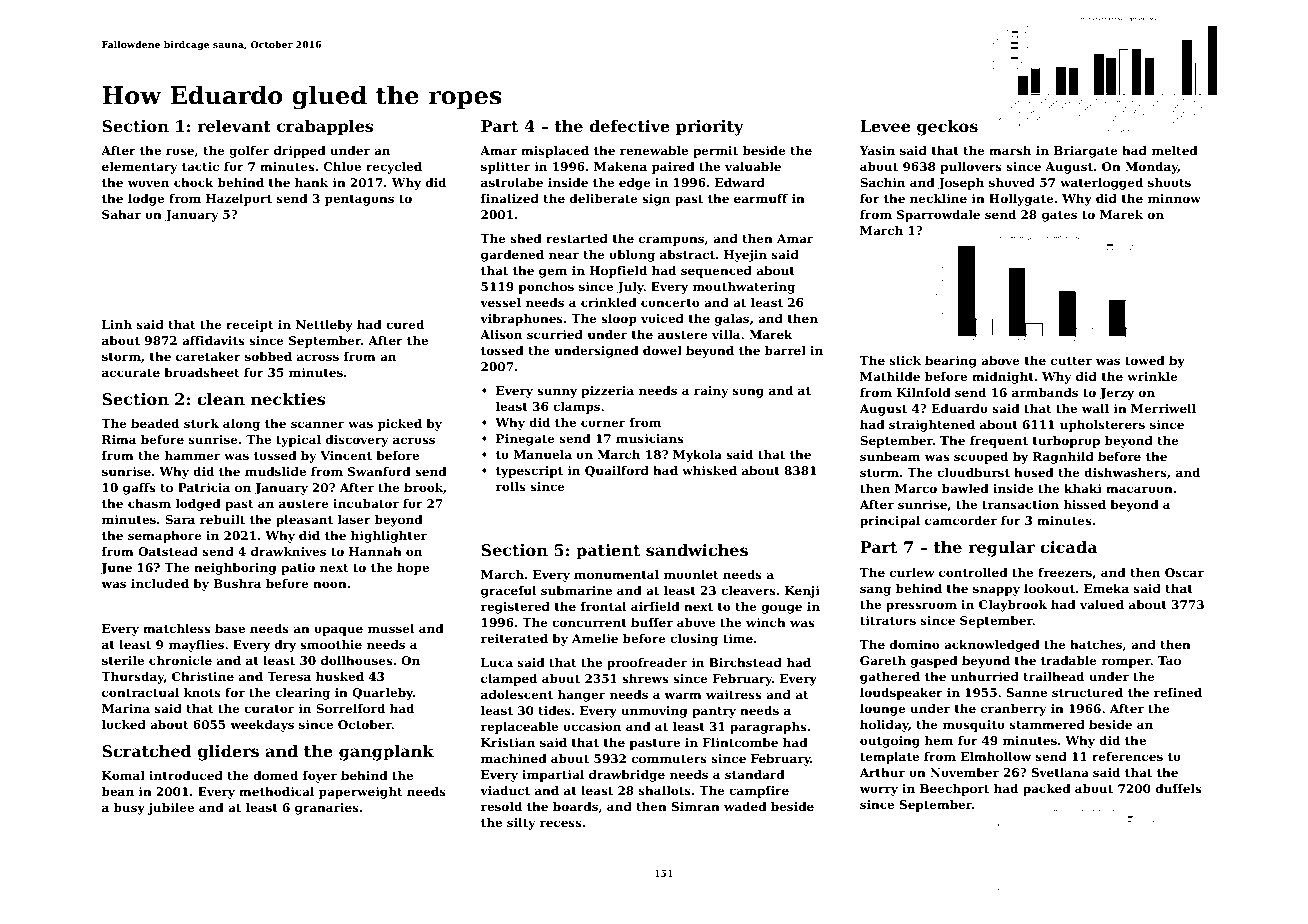 This image has height=924, width=1308. What do you see at coordinates (733, 694) in the image?
I see `waitress` at bounding box center [733, 694].
